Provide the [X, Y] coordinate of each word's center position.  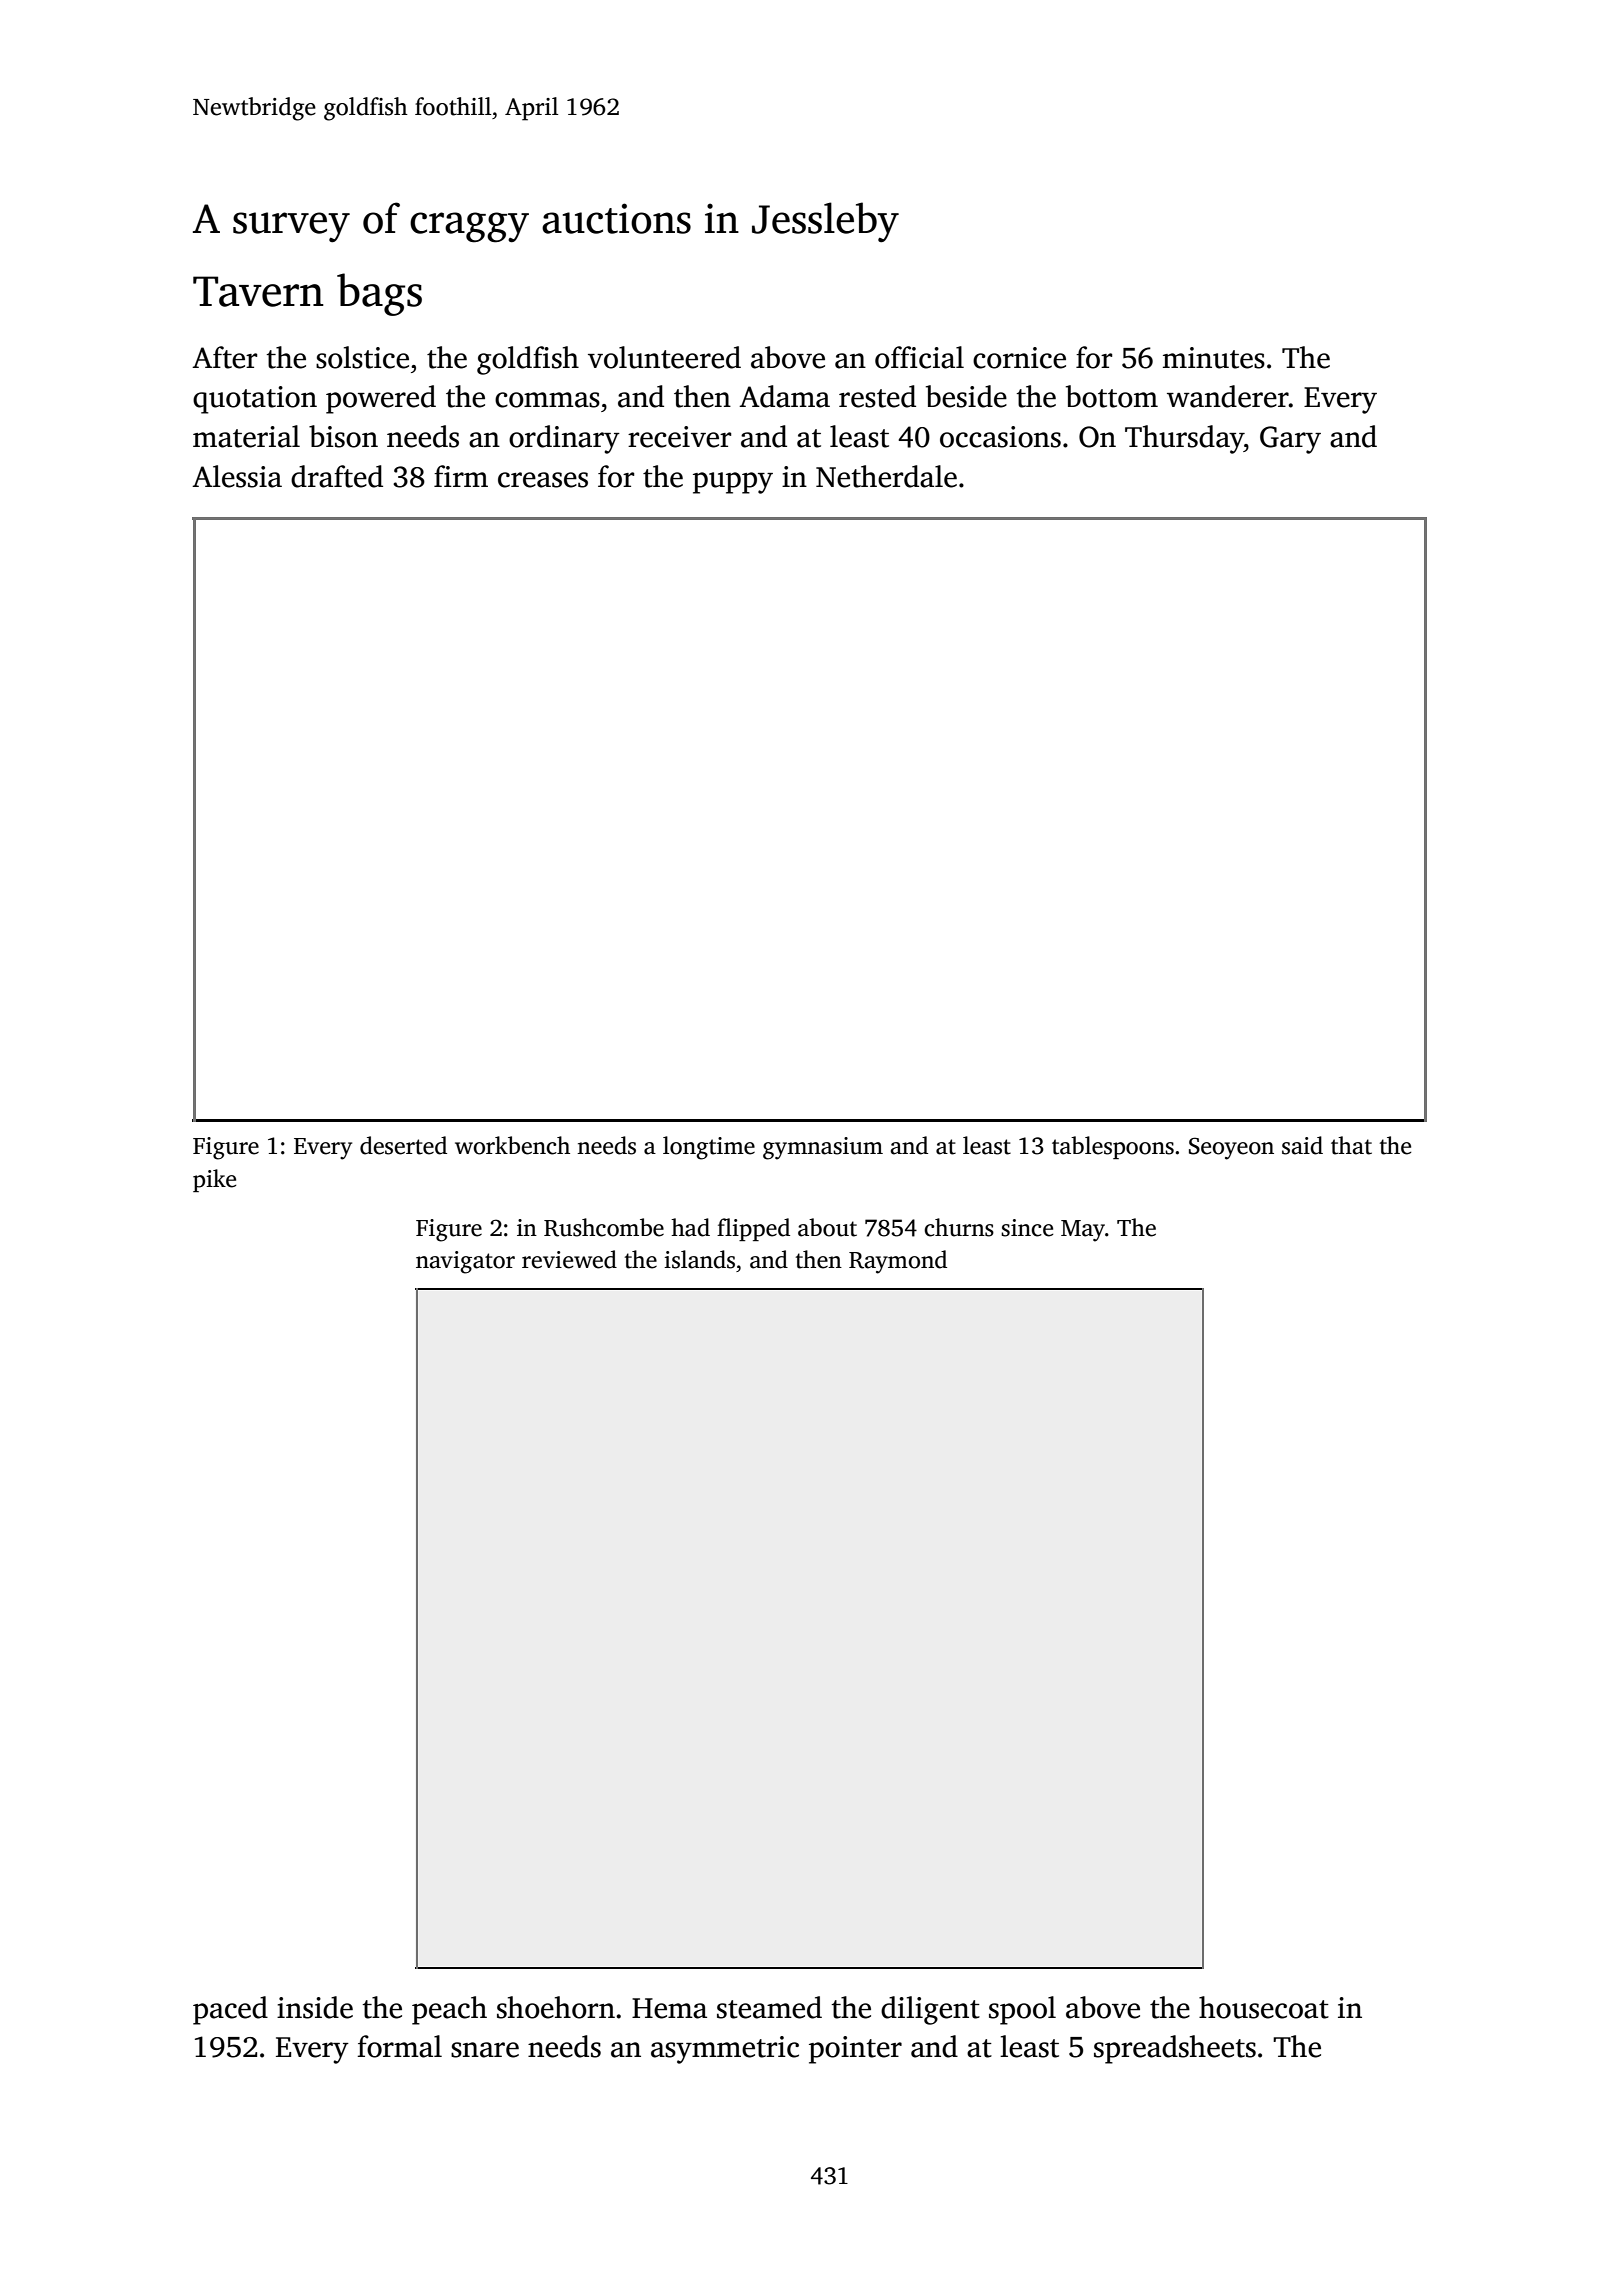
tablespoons [1113, 1147]
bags [379, 294]
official [919, 357]
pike [214, 1180]
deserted [403, 1145]
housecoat [1264, 2007]
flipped [753, 1229]
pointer [855, 2050]
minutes [1214, 358]
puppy [733, 483]
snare [485, 2050]
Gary [1290, 440]
